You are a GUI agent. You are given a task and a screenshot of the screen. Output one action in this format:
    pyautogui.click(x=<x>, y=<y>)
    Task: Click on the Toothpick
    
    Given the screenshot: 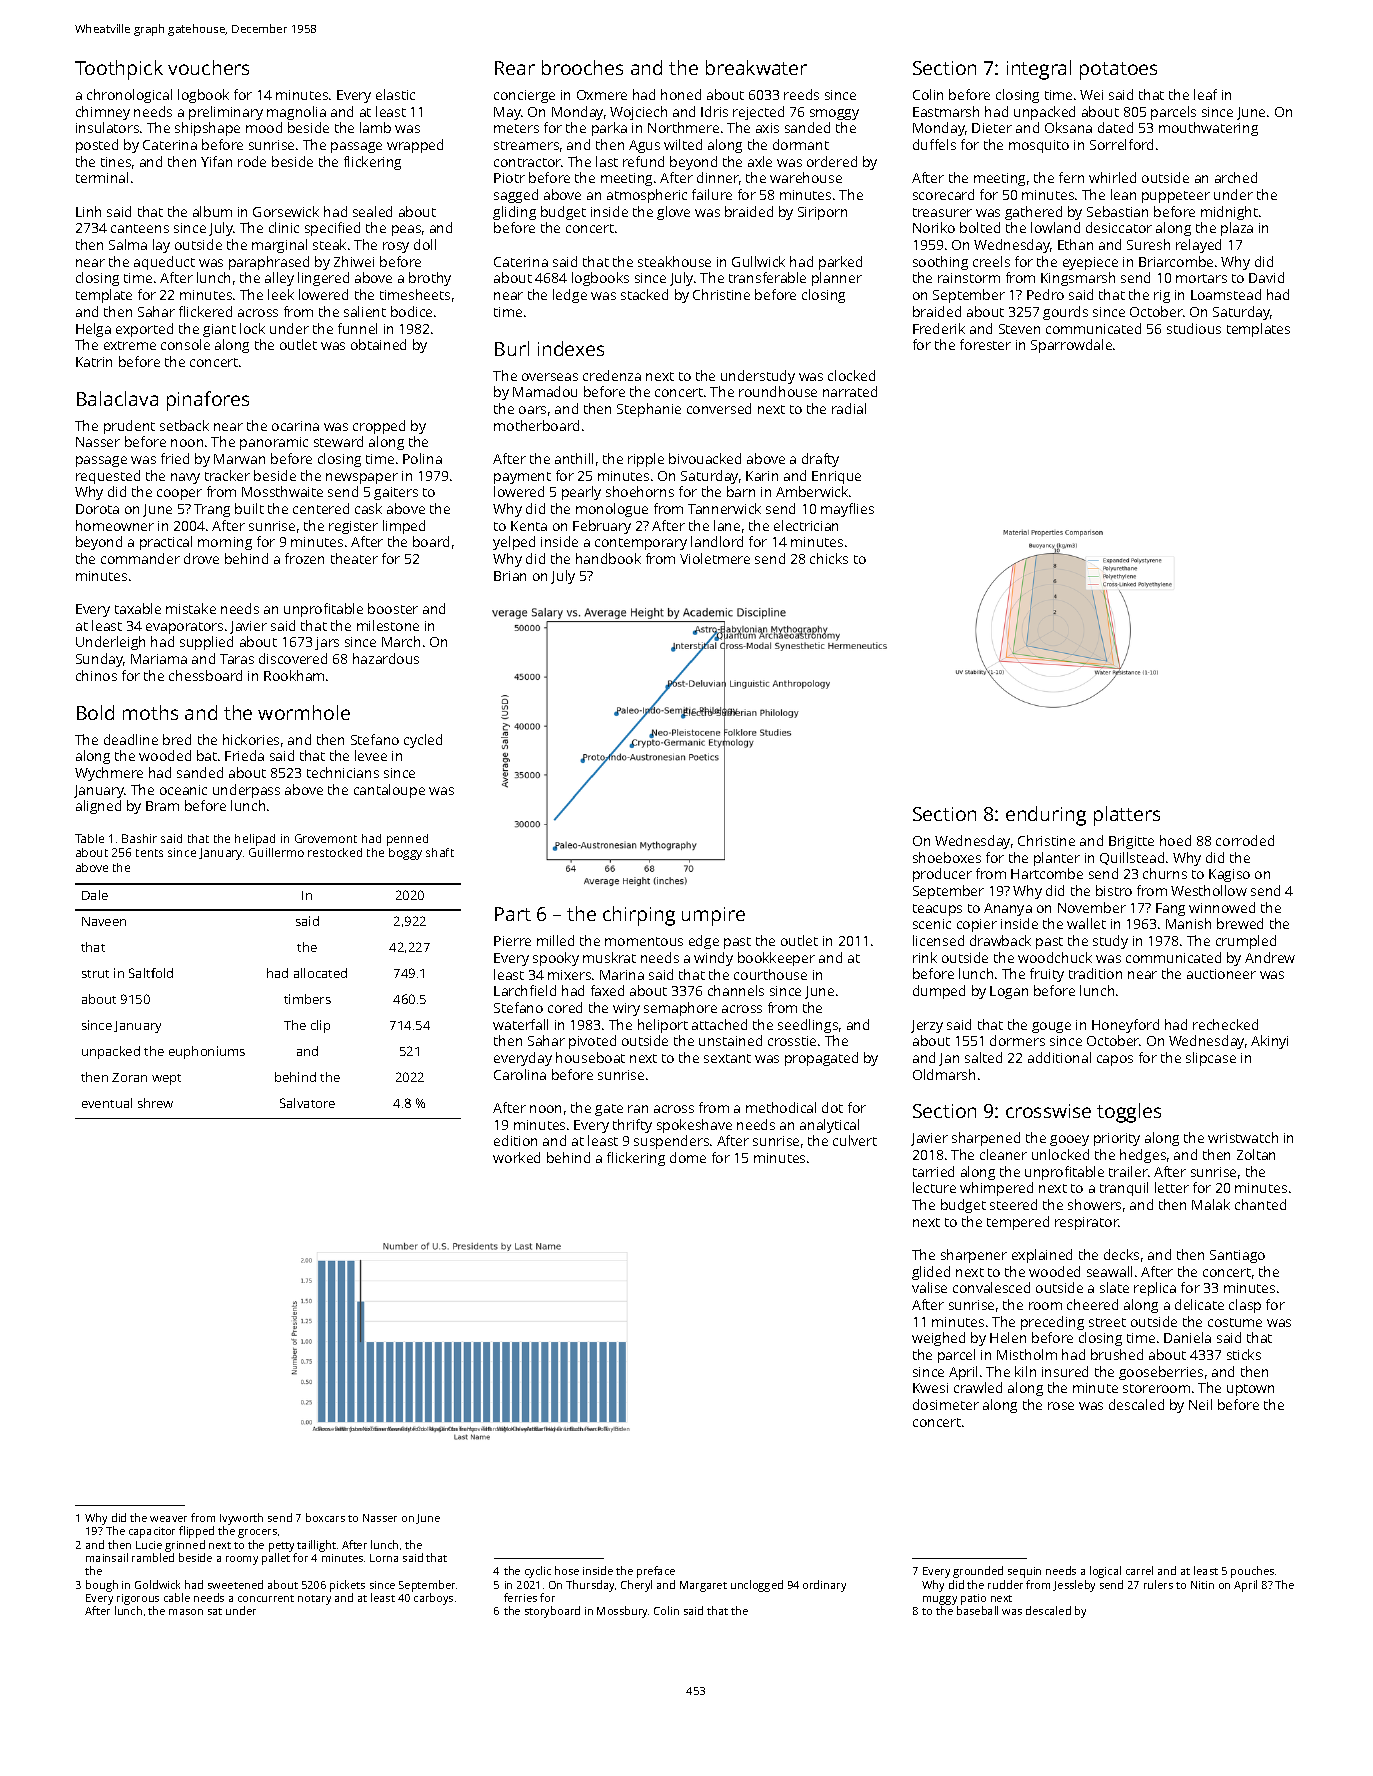 What is the action you would take?
    pyautogui.click(x=119, y=70)
